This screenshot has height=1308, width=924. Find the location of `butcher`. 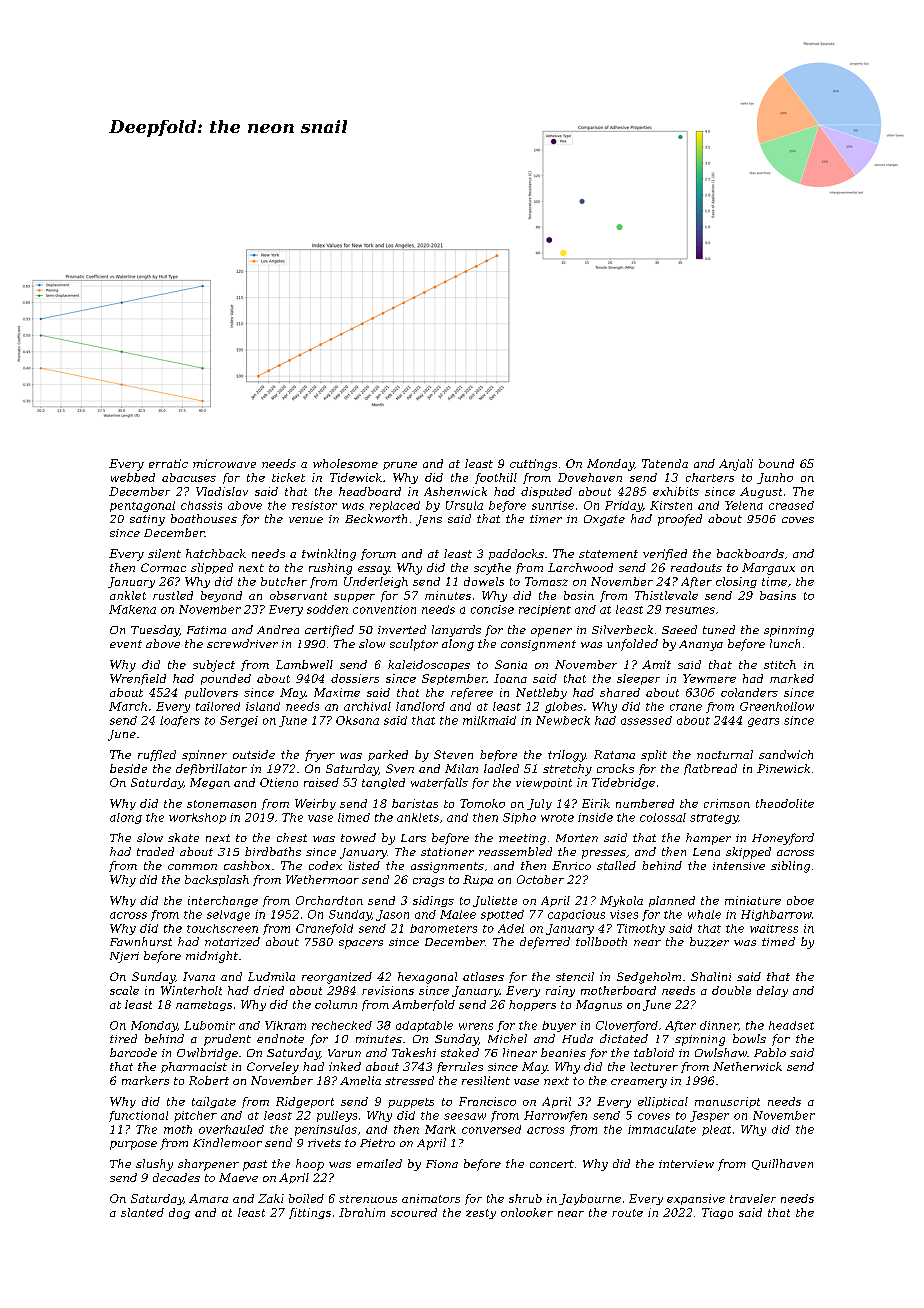

butcher is located at coordinates (284, 581).
